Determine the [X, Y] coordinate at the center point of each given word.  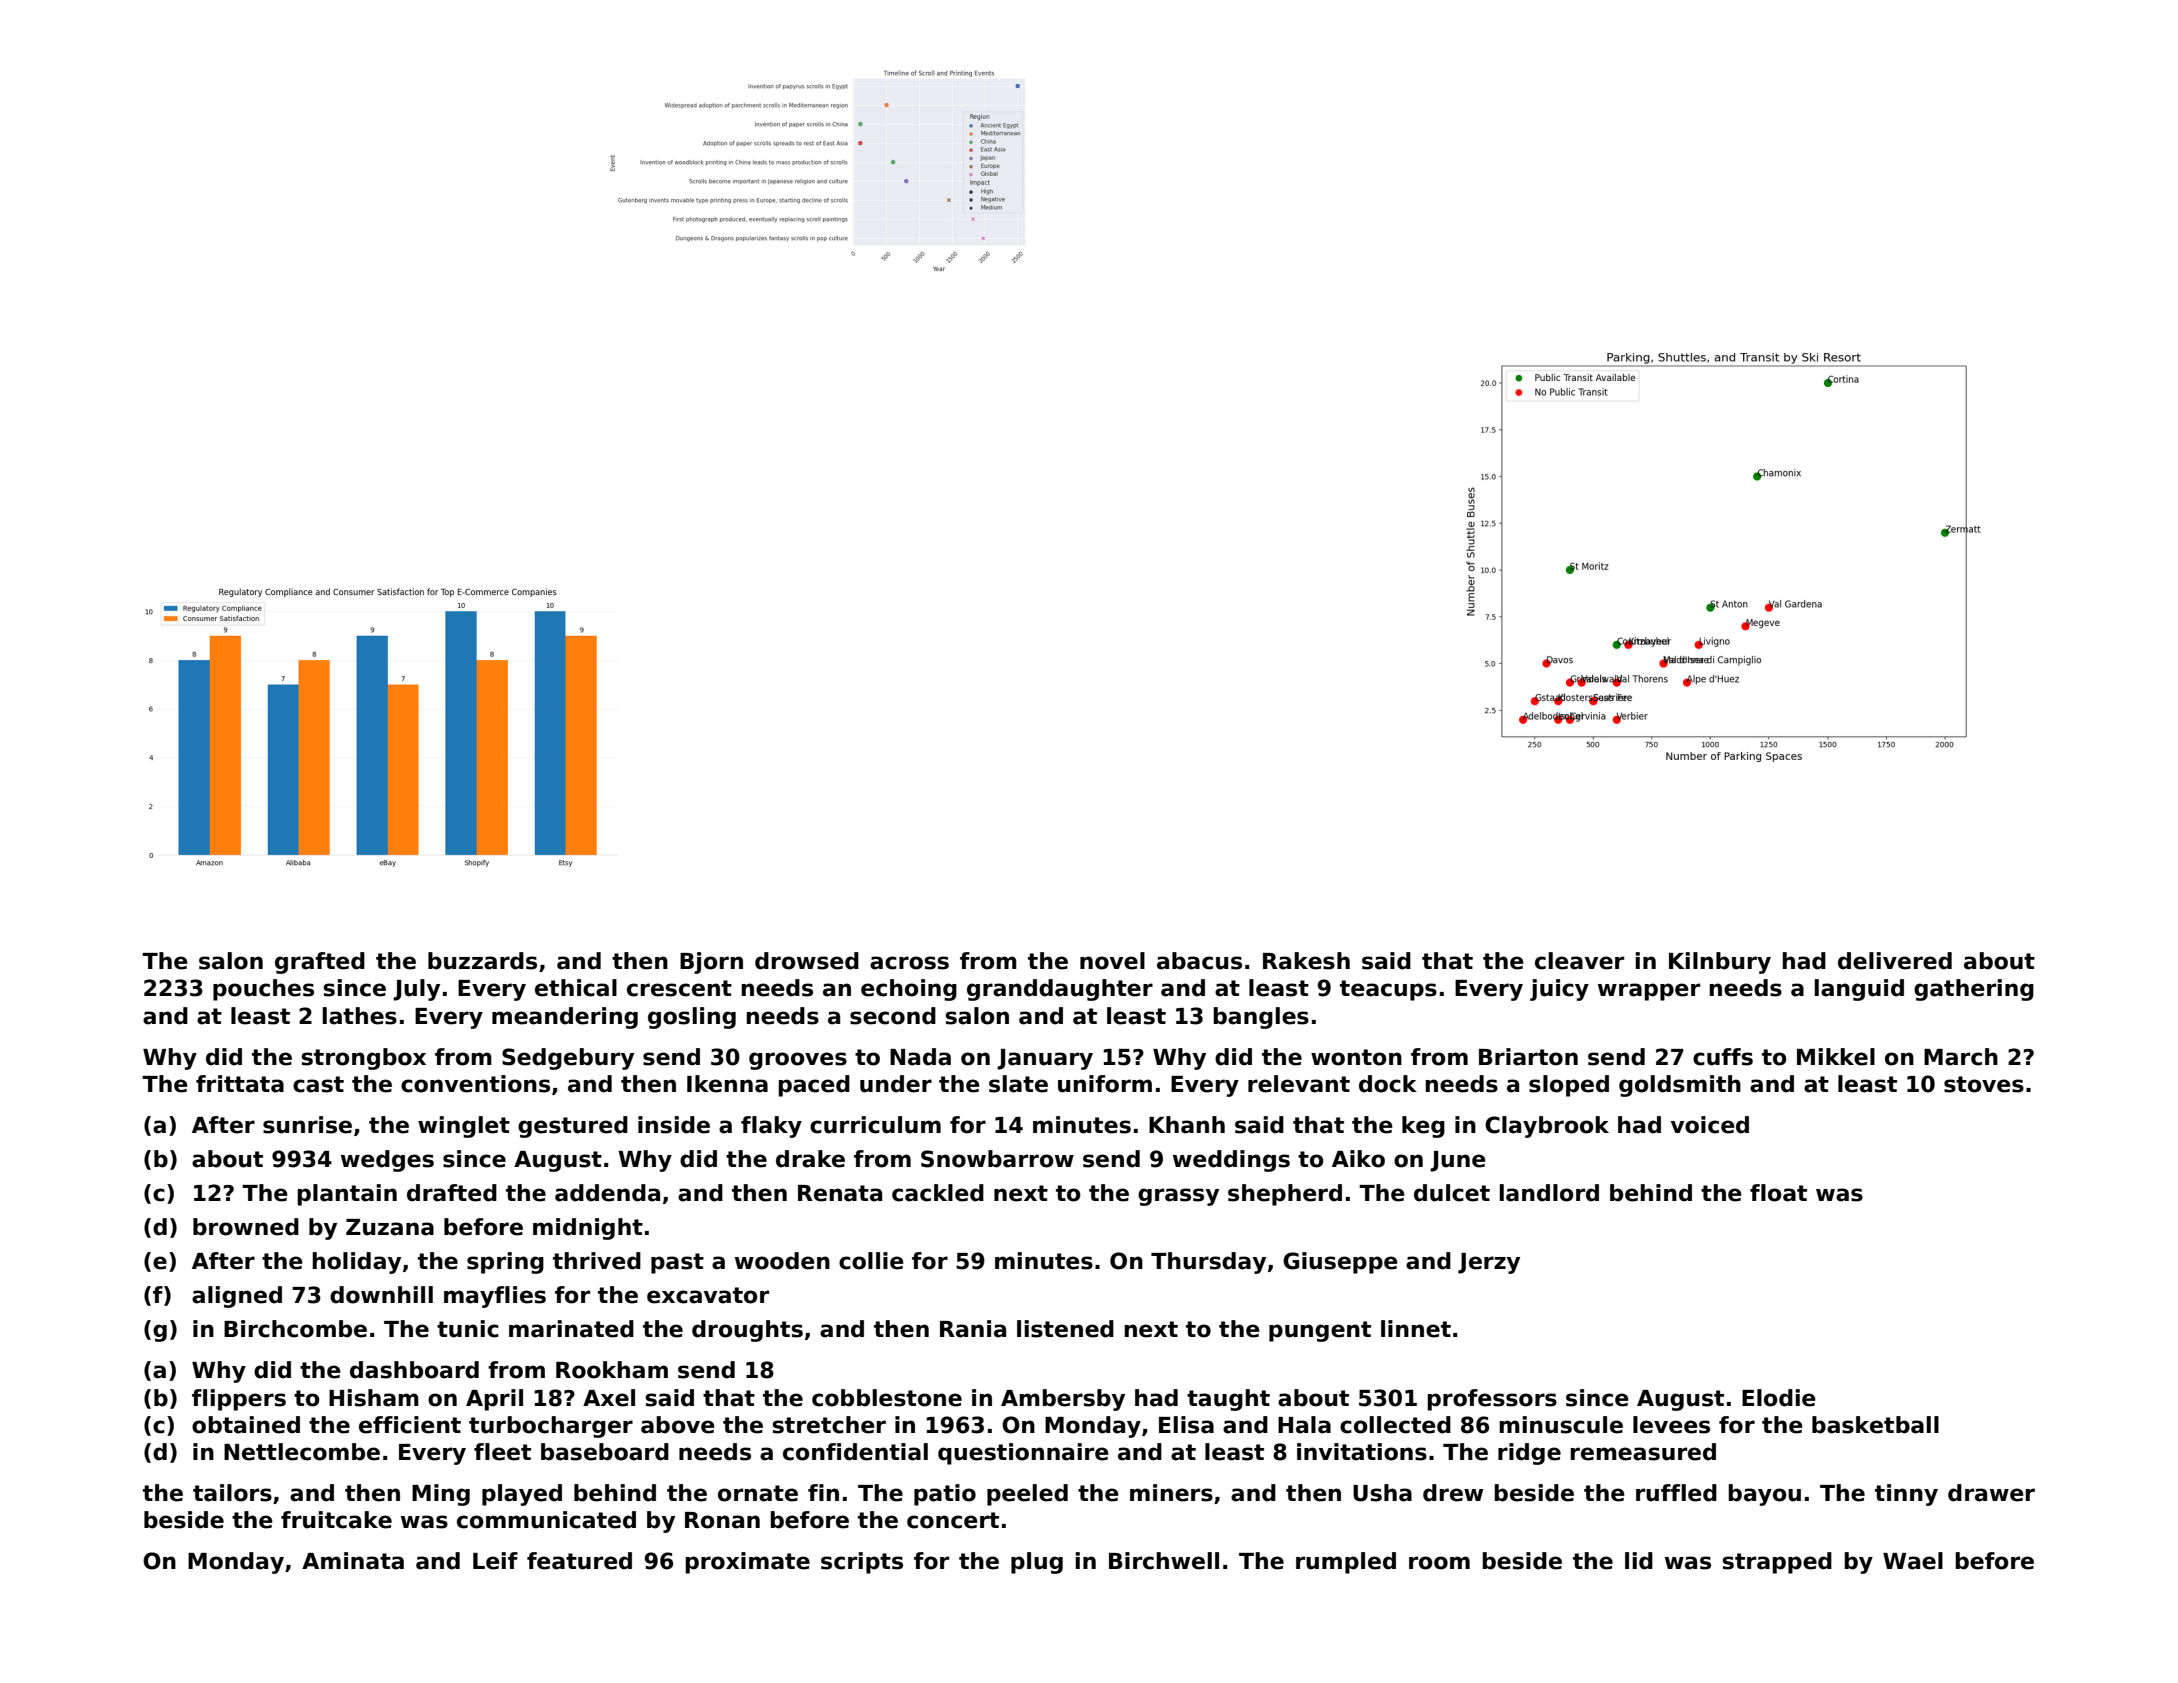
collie [871, 1261]
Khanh [1187, 1125]
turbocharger [551, 1427]
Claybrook [1547, 1127]
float [1778, 1193]
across [909, 963]
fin [823, 1492]
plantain [347, 1195]
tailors [232, 1493]
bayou [1764, 1495]
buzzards [482, 961]
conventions [475, 1084]
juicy [1559, 990]
